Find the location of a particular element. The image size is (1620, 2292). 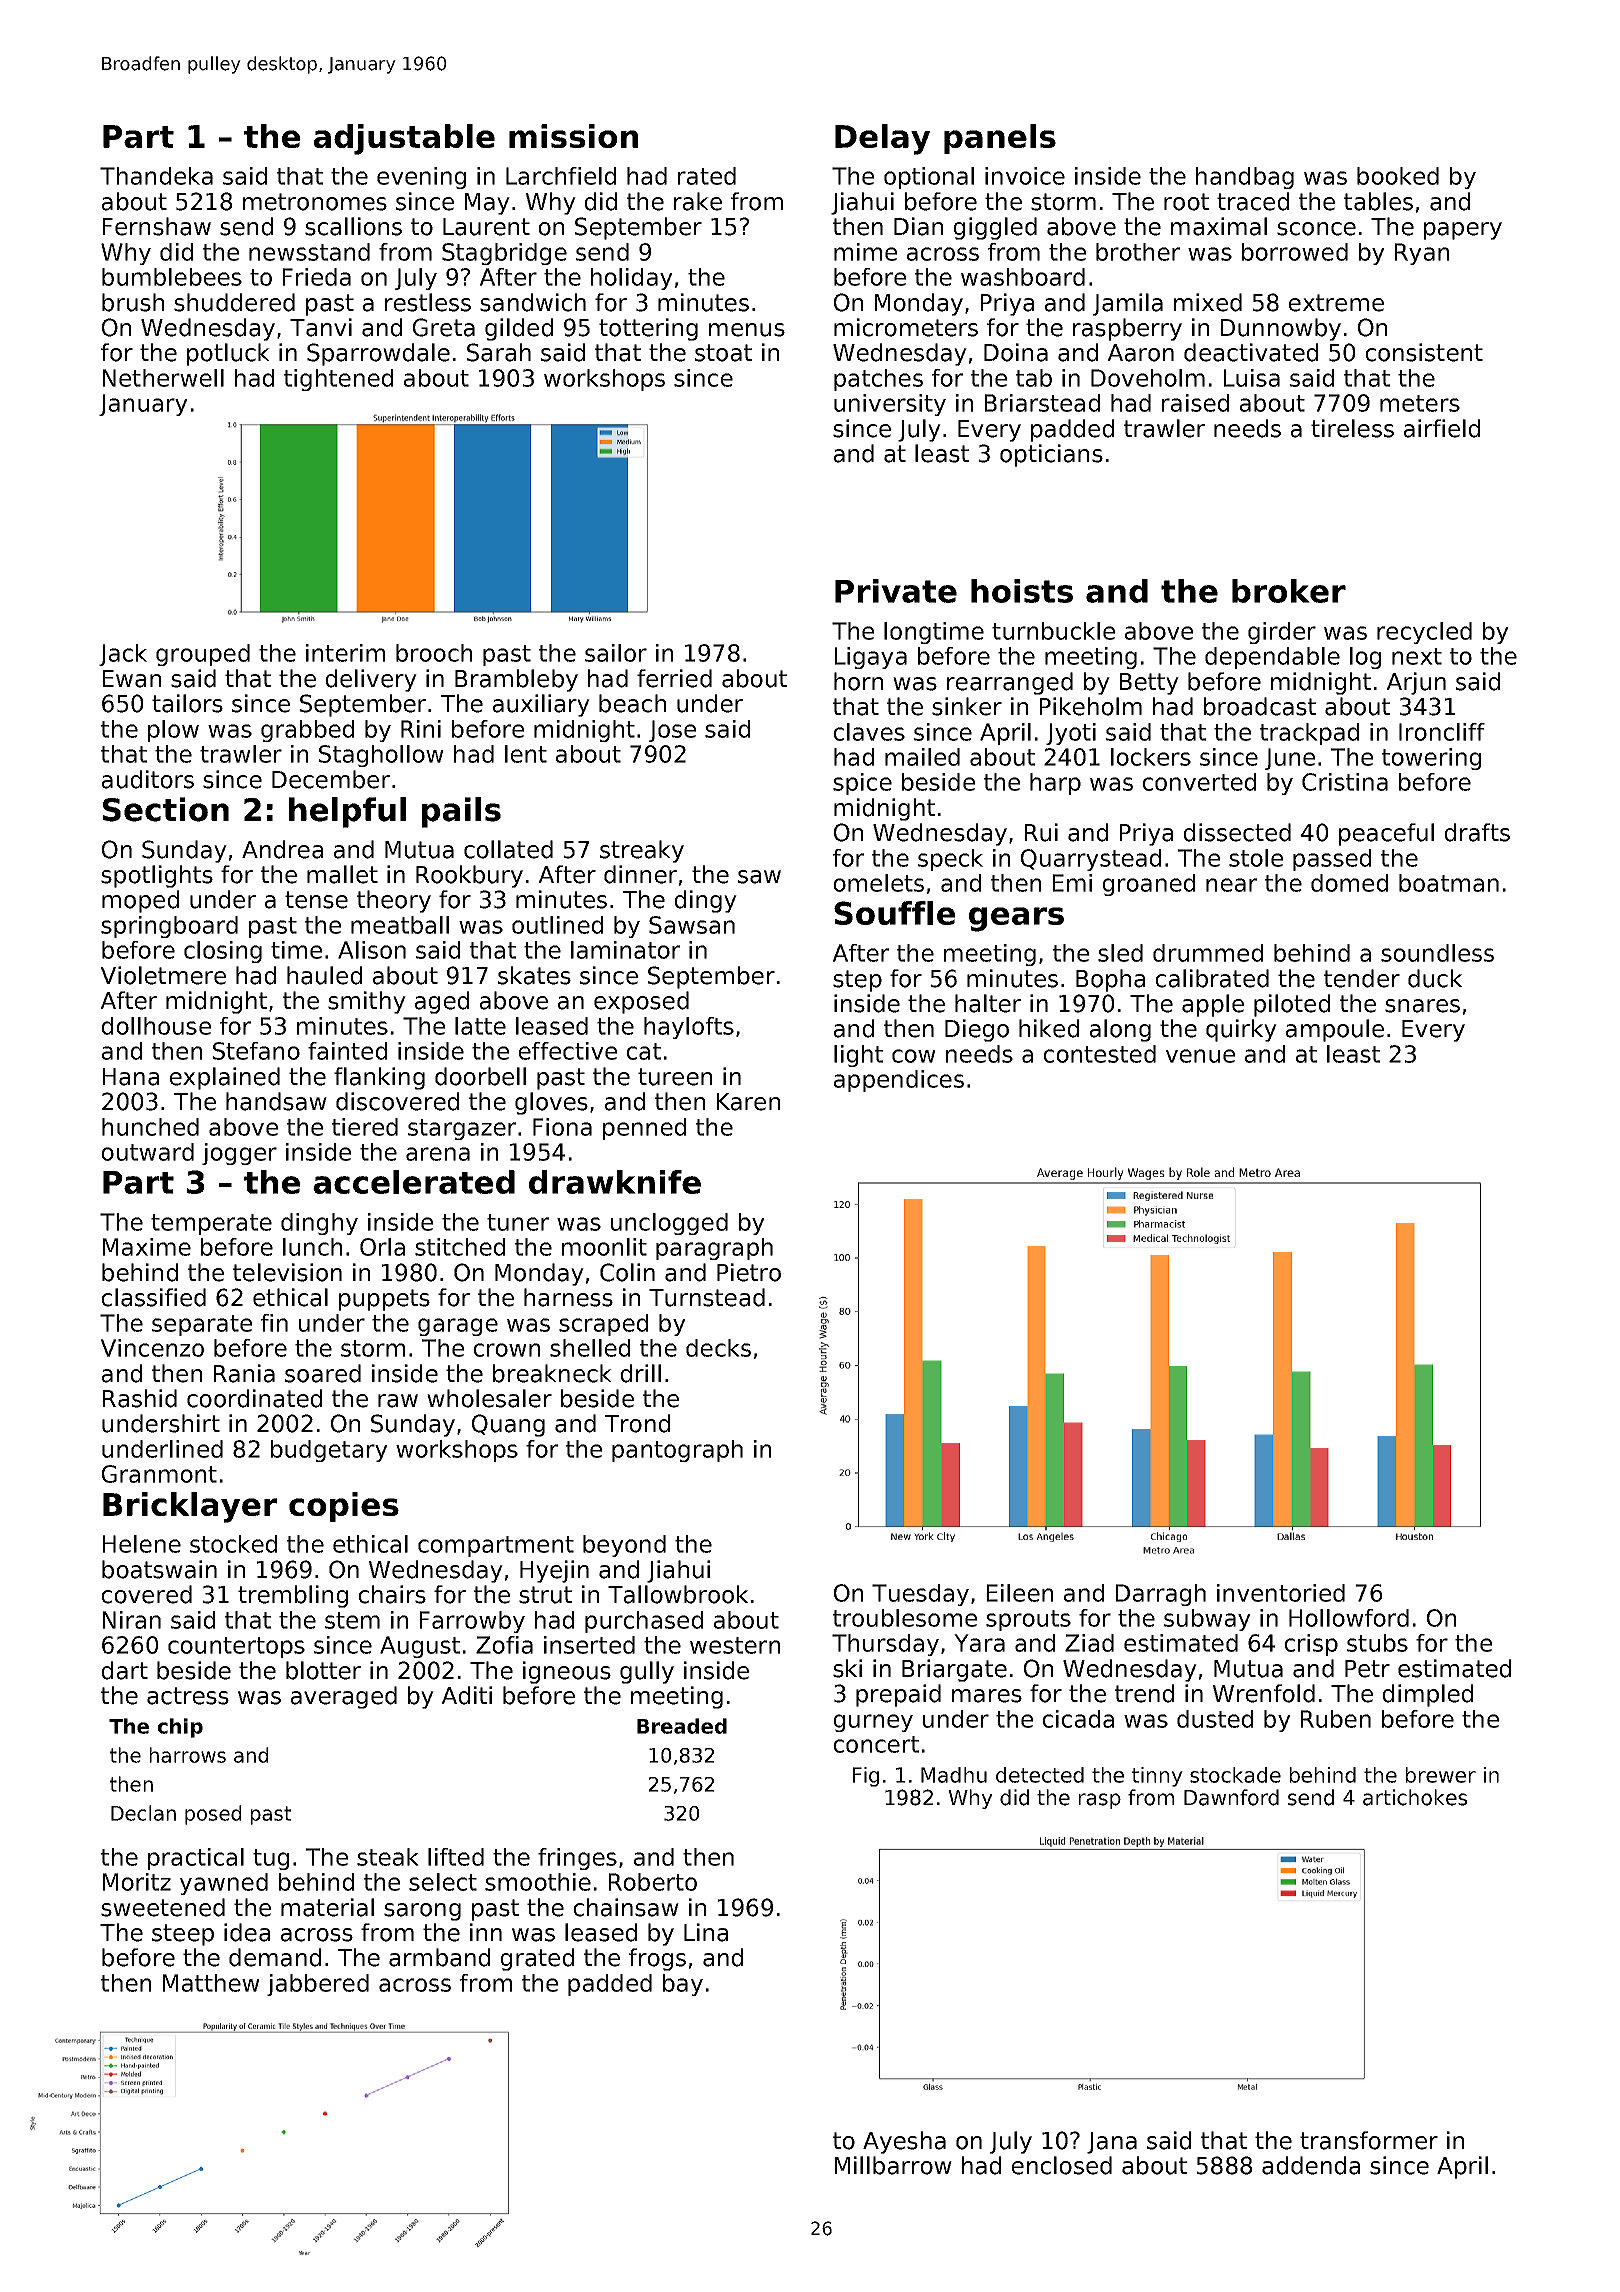

Laurent is located at coordinates (486, 227).
